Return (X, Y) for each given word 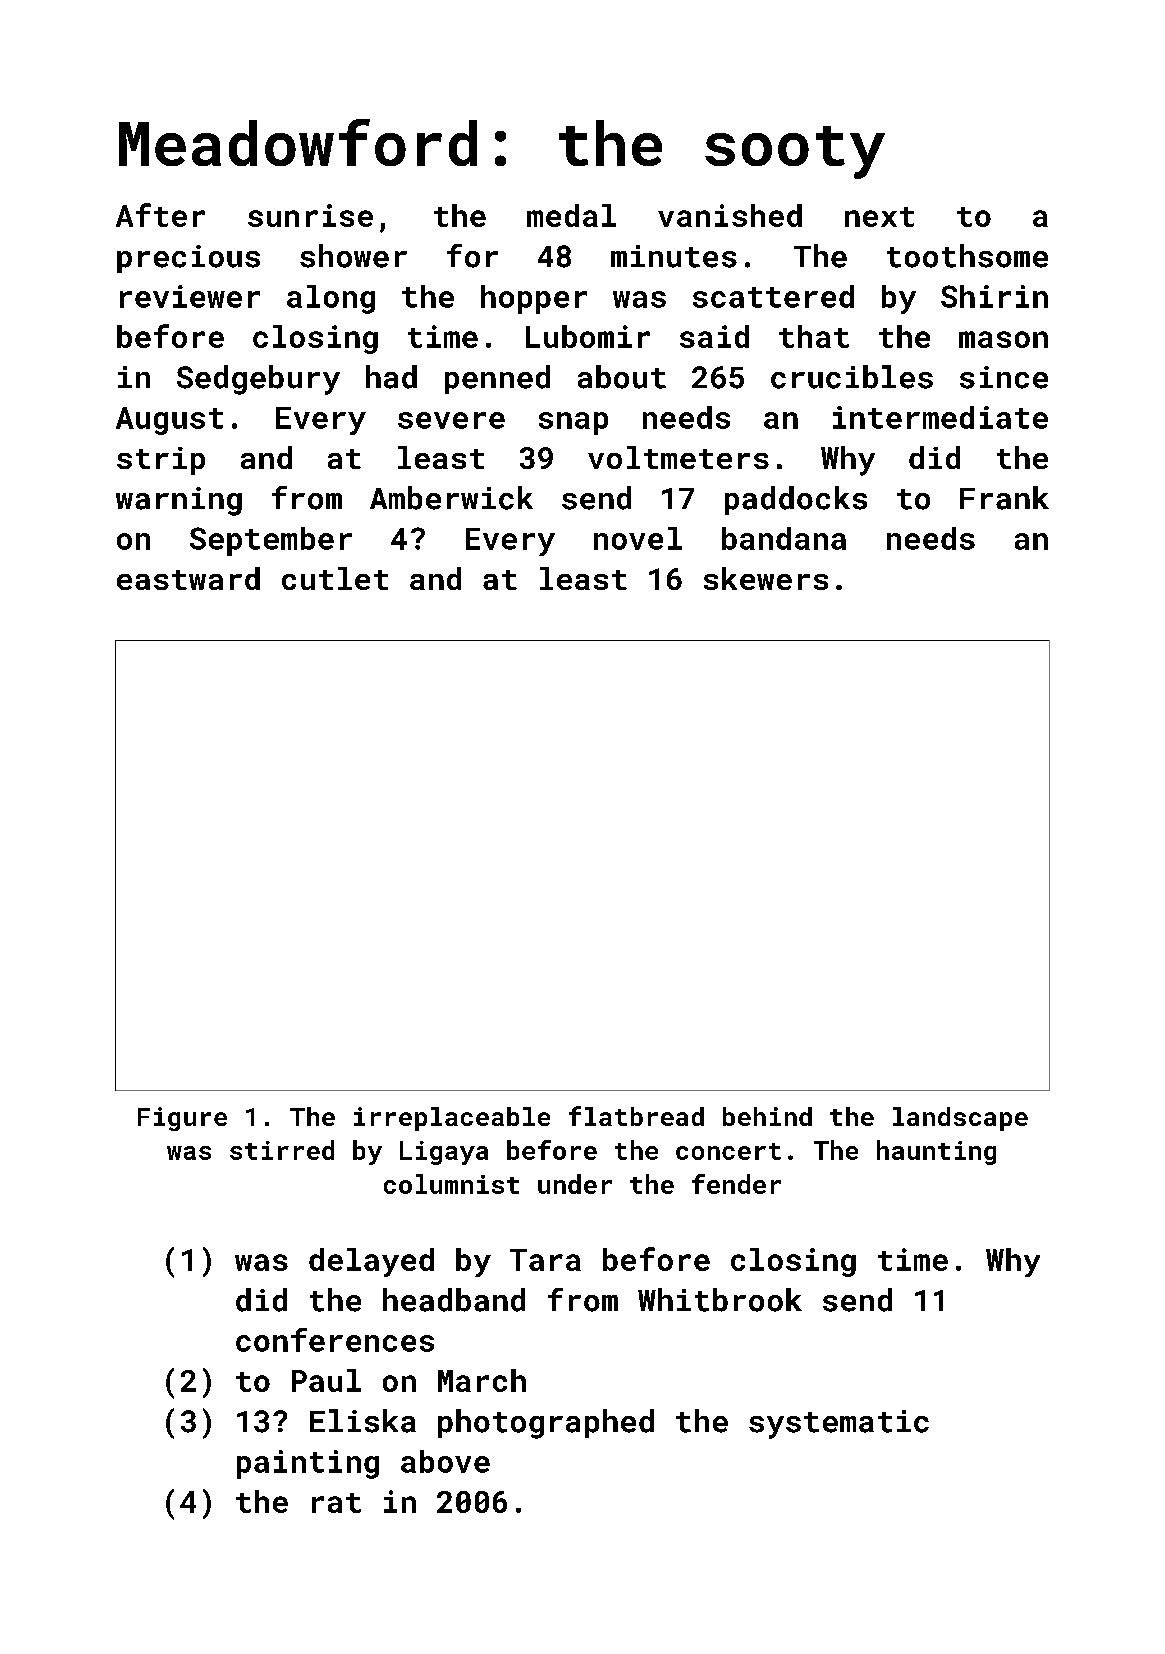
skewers (766, 578)
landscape (960, 1119)
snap (573, 423)
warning (179, 501)
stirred (282, 1150)
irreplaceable (452, 1119)
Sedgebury (258, 380)
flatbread (636, 1116)
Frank (1004, 498)
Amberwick (451, 498)
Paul (326, 1380)
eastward (188, 578)
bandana (784, 538)
